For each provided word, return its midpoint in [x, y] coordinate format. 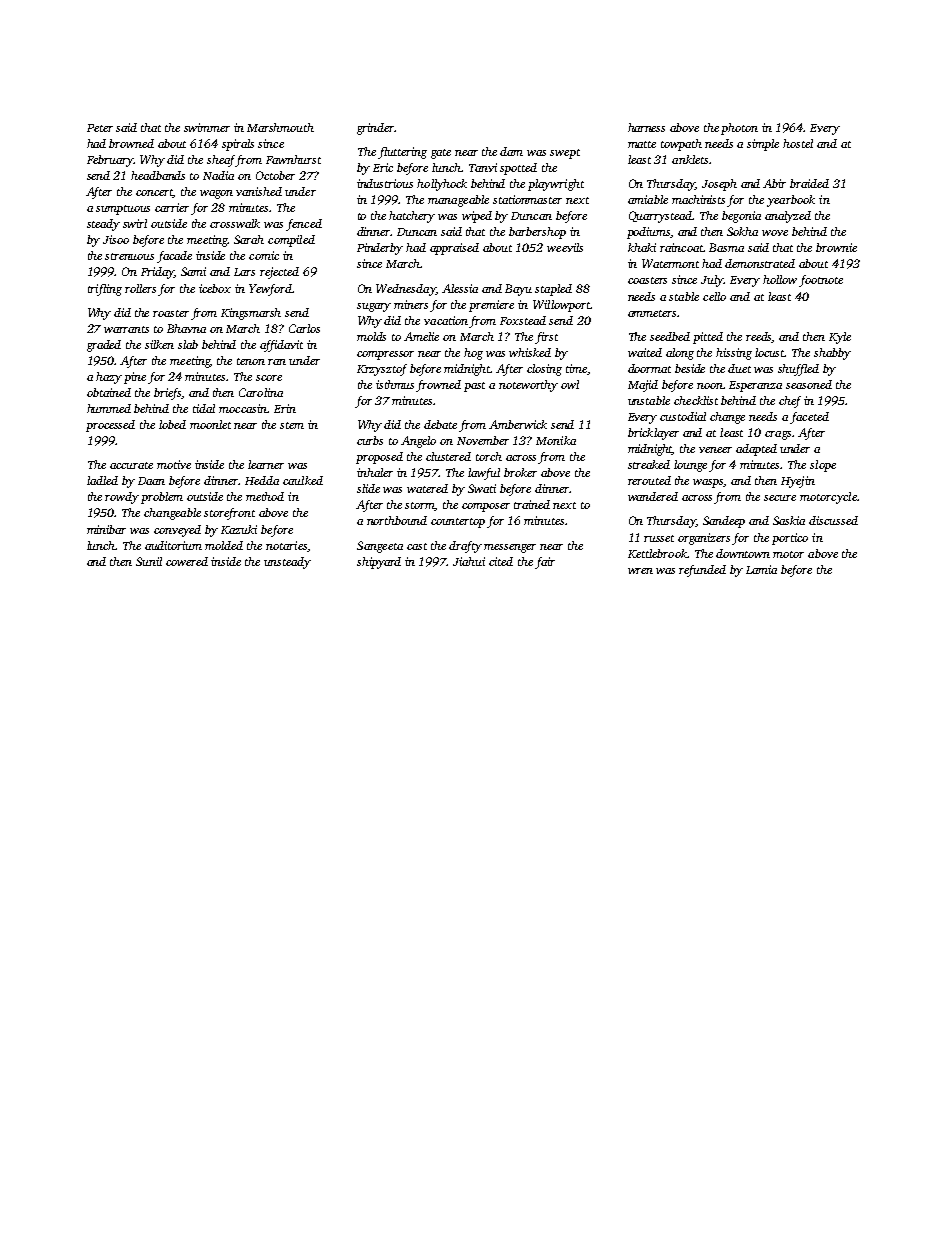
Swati [482, 488]
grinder [375, 129]
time [576, 368]
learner [266, 464]
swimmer [207, 127]
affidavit [281, 346]
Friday [157, 273]
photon [739, 129]
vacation [446, 320]
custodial [683, 416]
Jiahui [469, 561]
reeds [759, 337]
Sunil [149, 561]
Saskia [789, 520]
